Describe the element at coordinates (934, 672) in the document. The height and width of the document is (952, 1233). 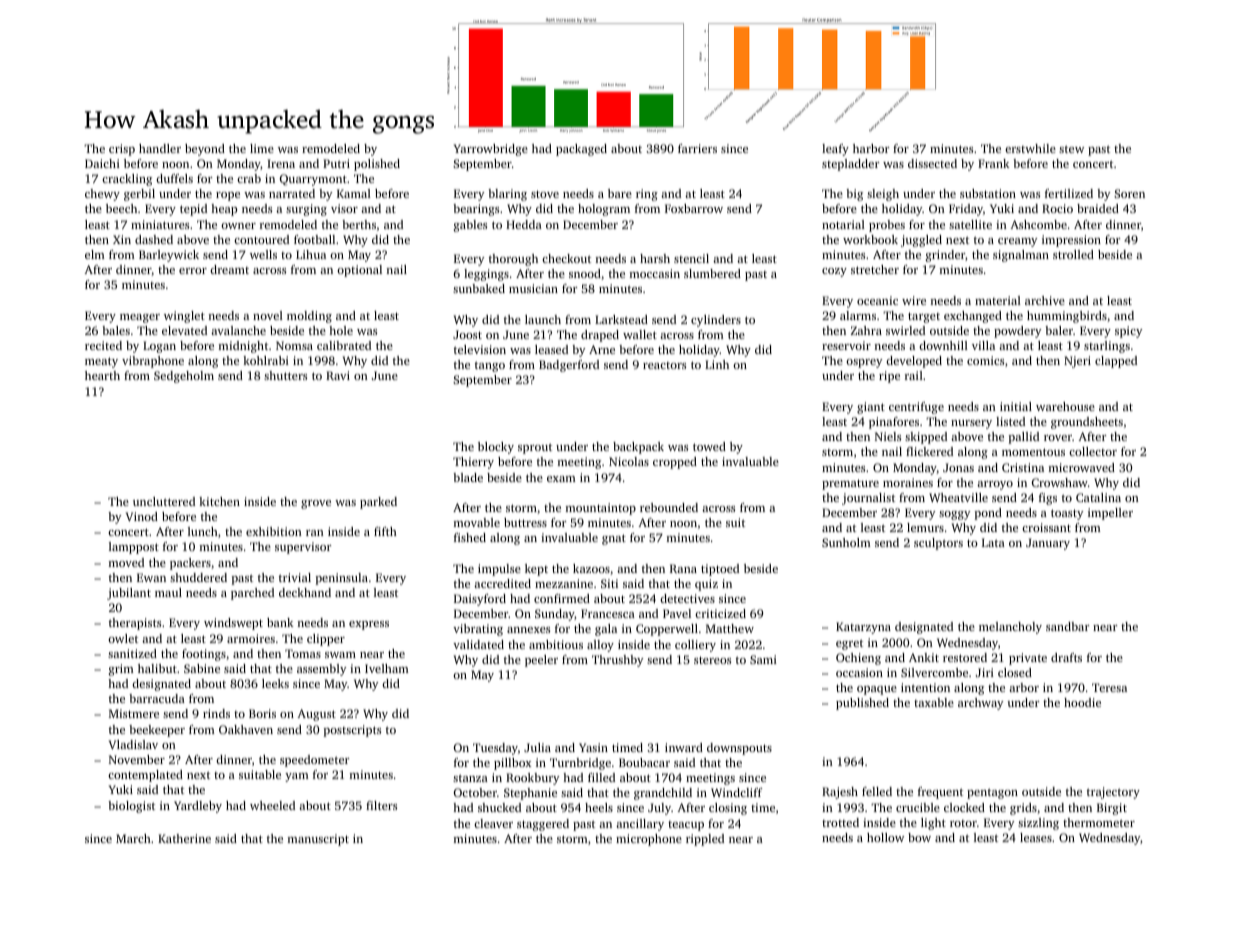
I see `Silvercombe` at that location.
